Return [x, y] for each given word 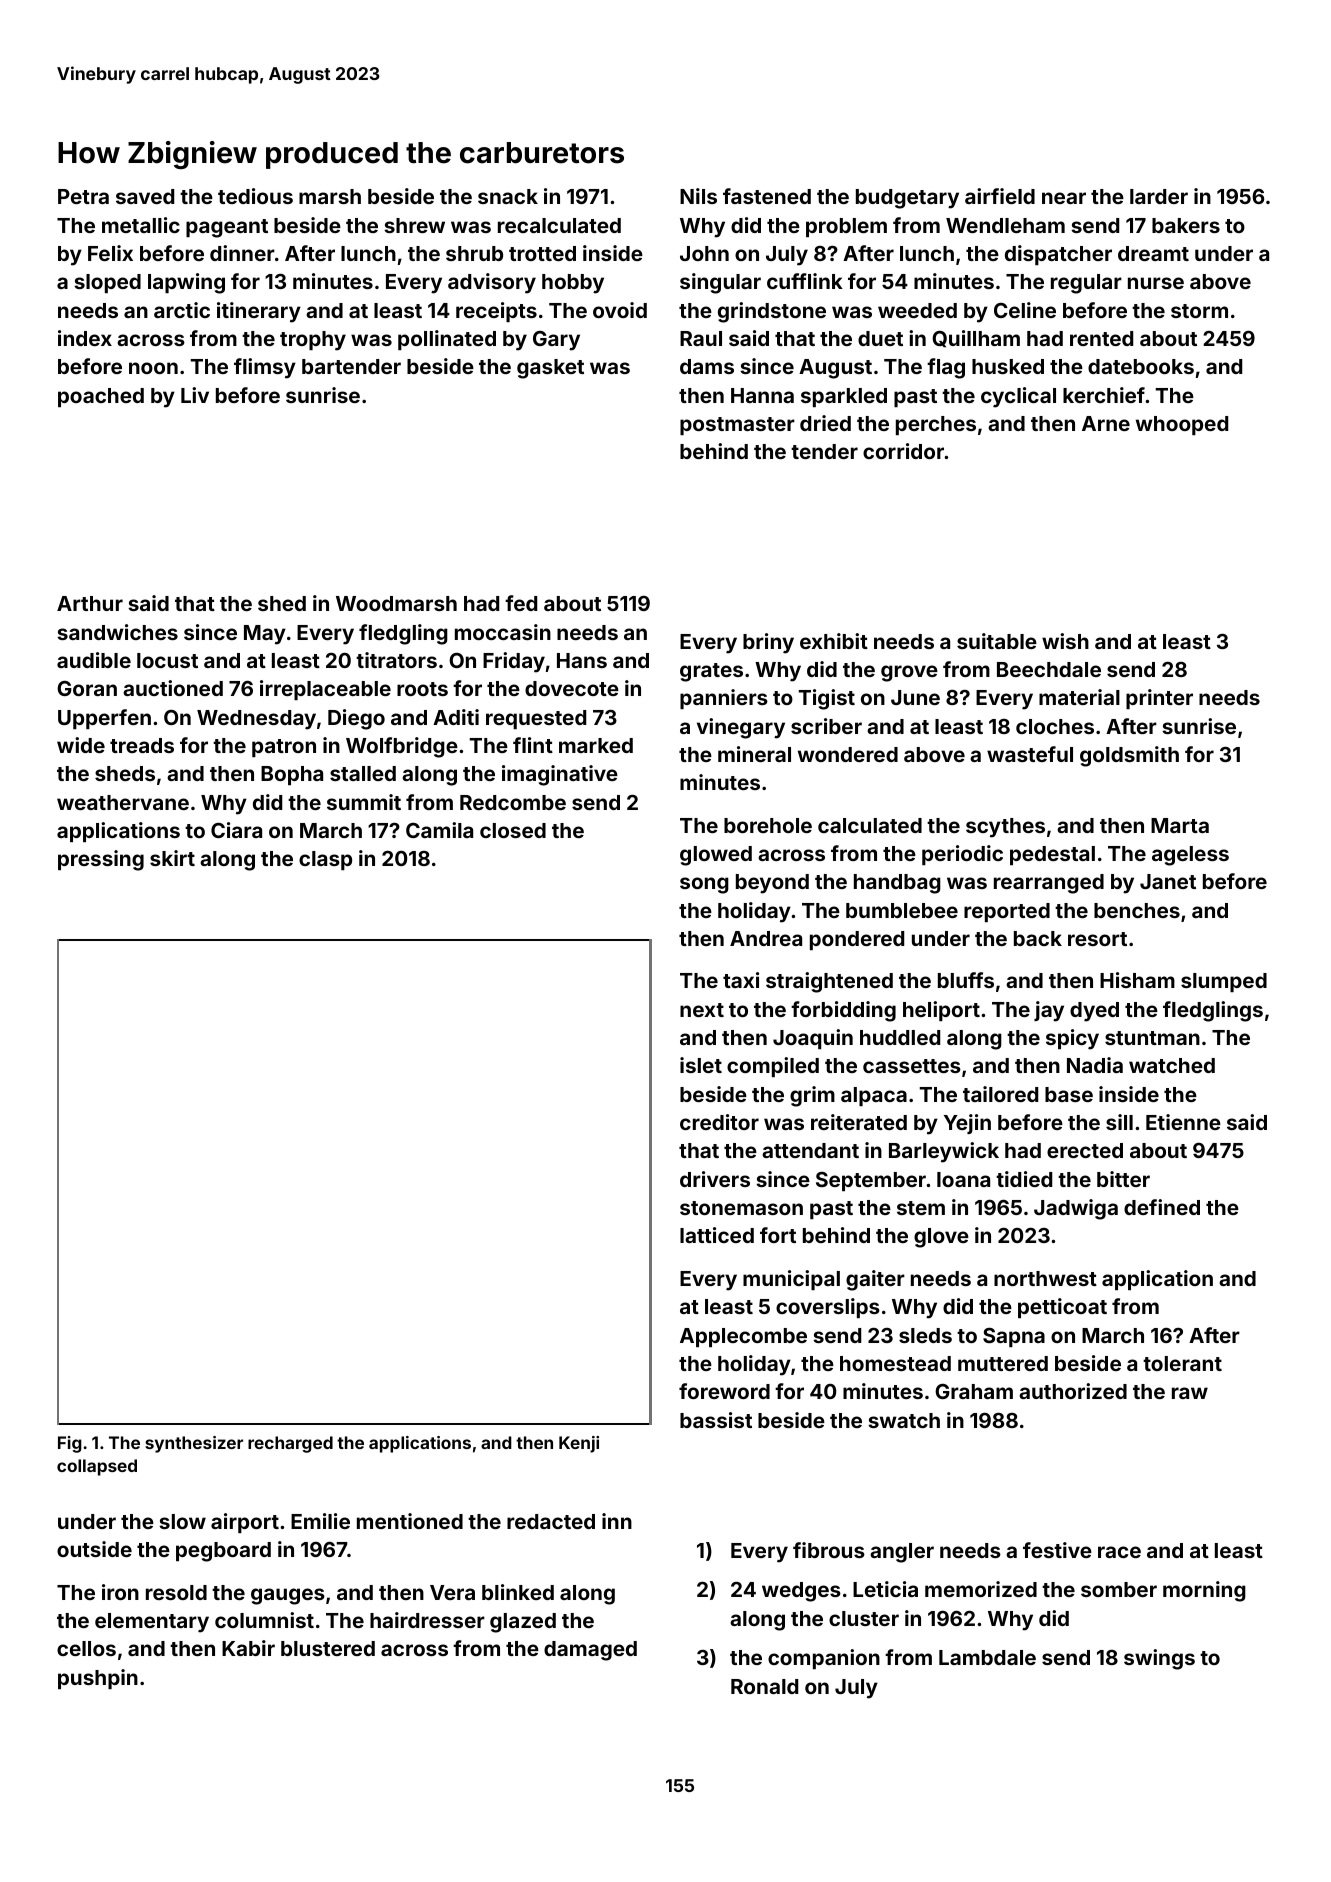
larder [1159, 196]
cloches [1055, 726]
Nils [698, 196]
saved [145, 196]
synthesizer [194, 1444]
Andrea [766, 938]
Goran [87, 688]
